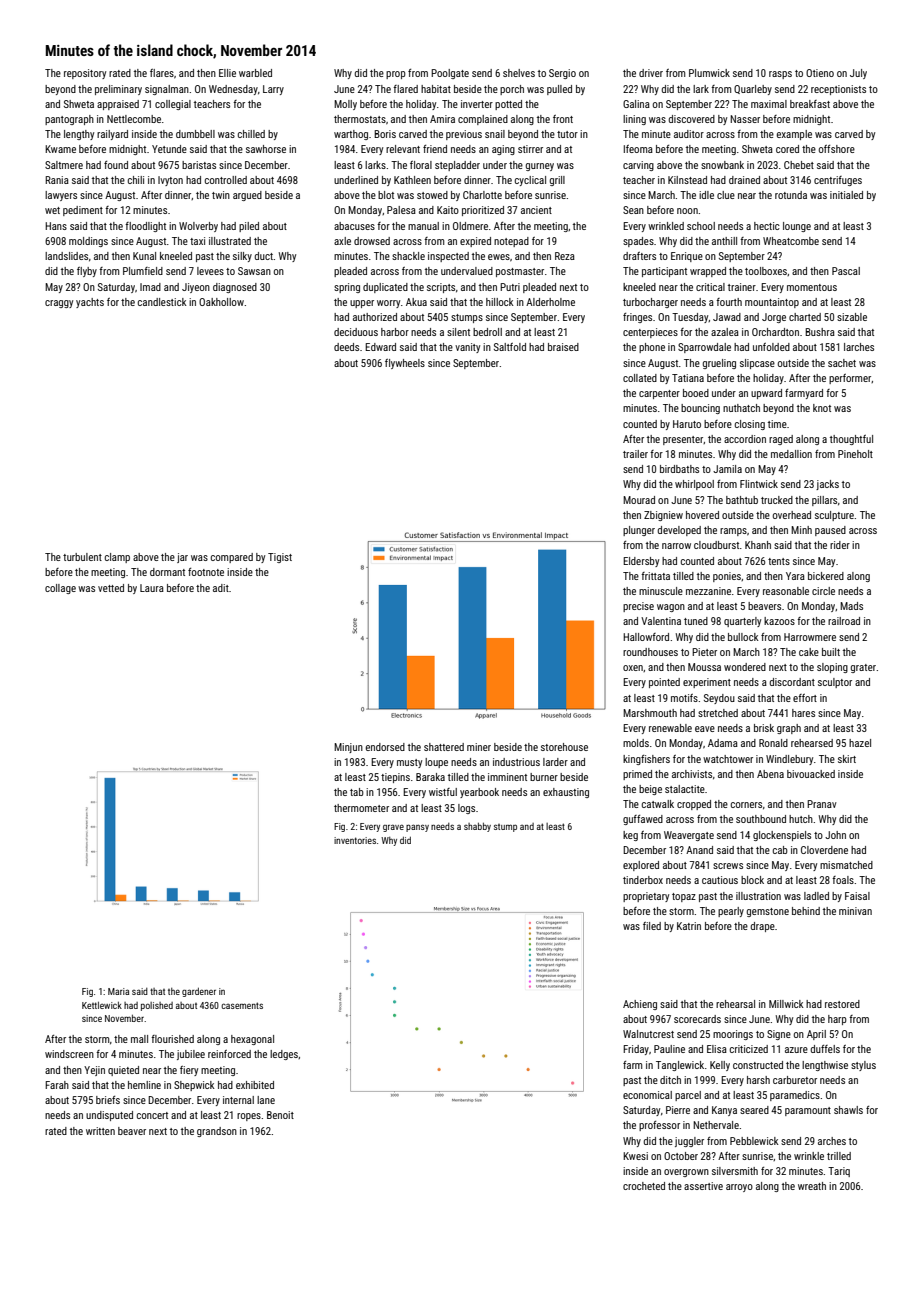  I want to click on rider, so click(840, 545).
